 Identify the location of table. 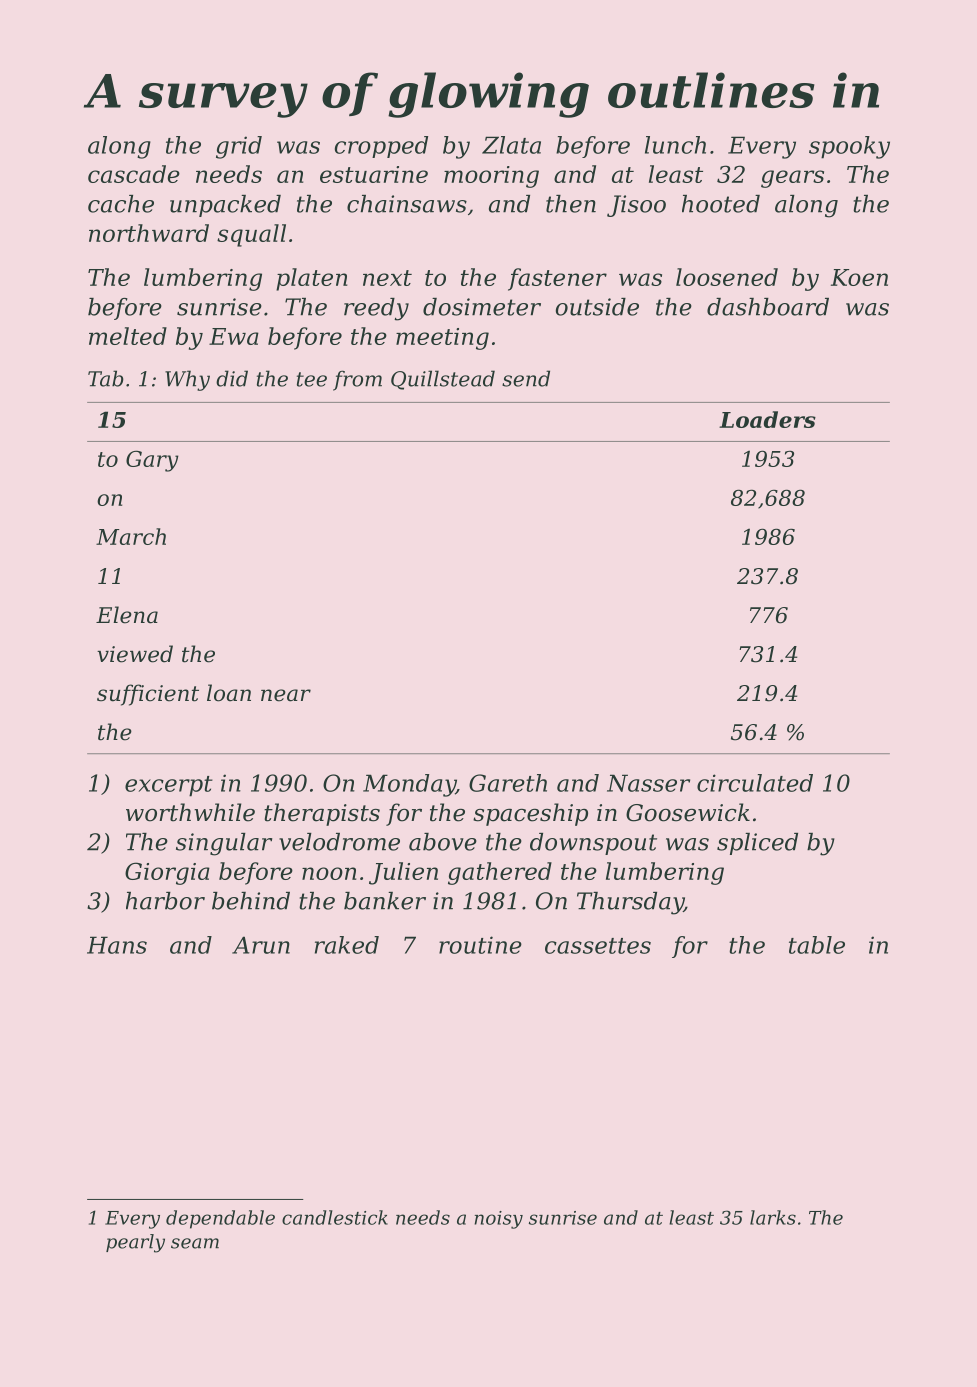
(817, 945).
